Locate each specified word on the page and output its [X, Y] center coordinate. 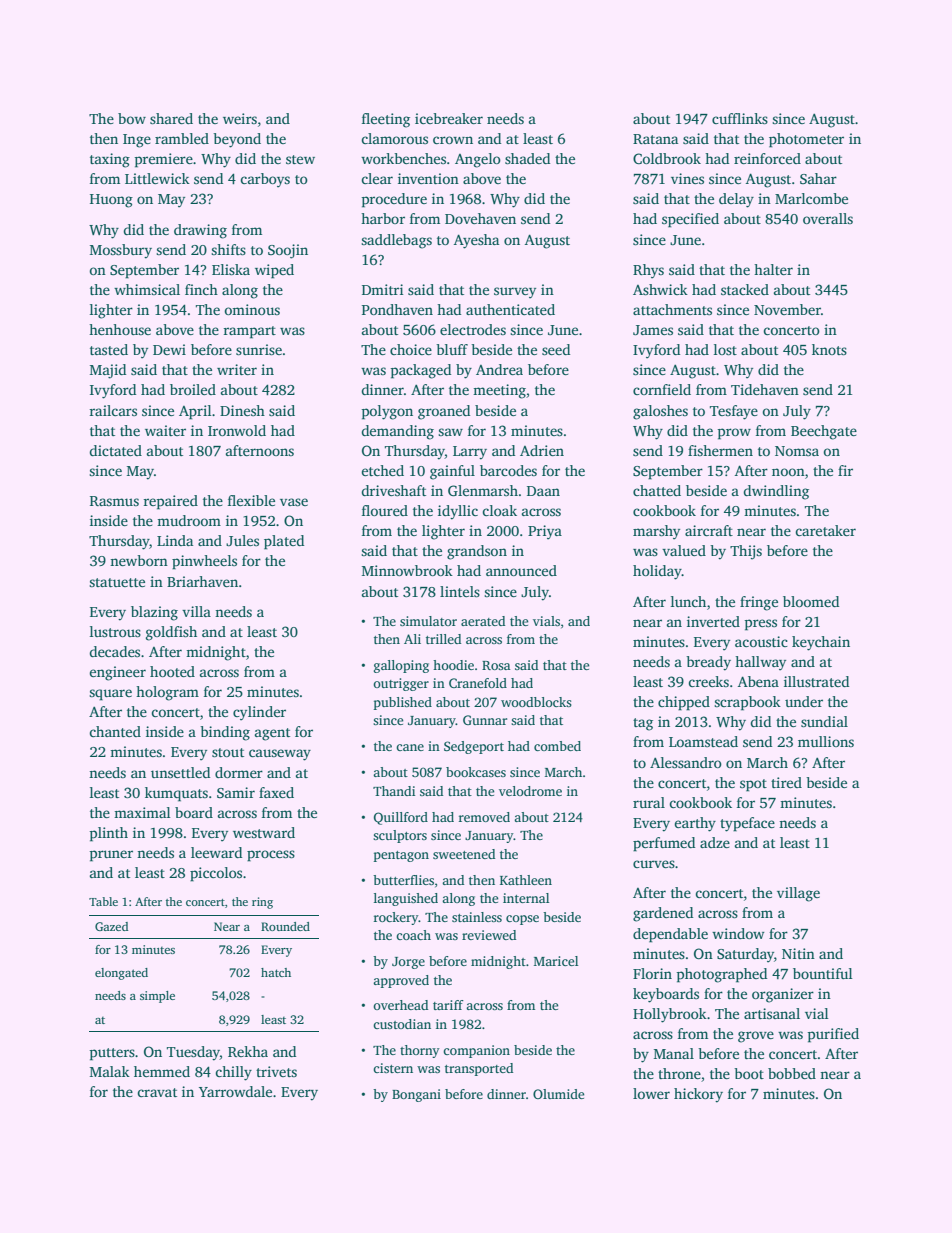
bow [132, 118]
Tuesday [193, 1053]
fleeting [386, 120]
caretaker [825, 530]
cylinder [259, 713]
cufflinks [740, 118]
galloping [401, 666]
